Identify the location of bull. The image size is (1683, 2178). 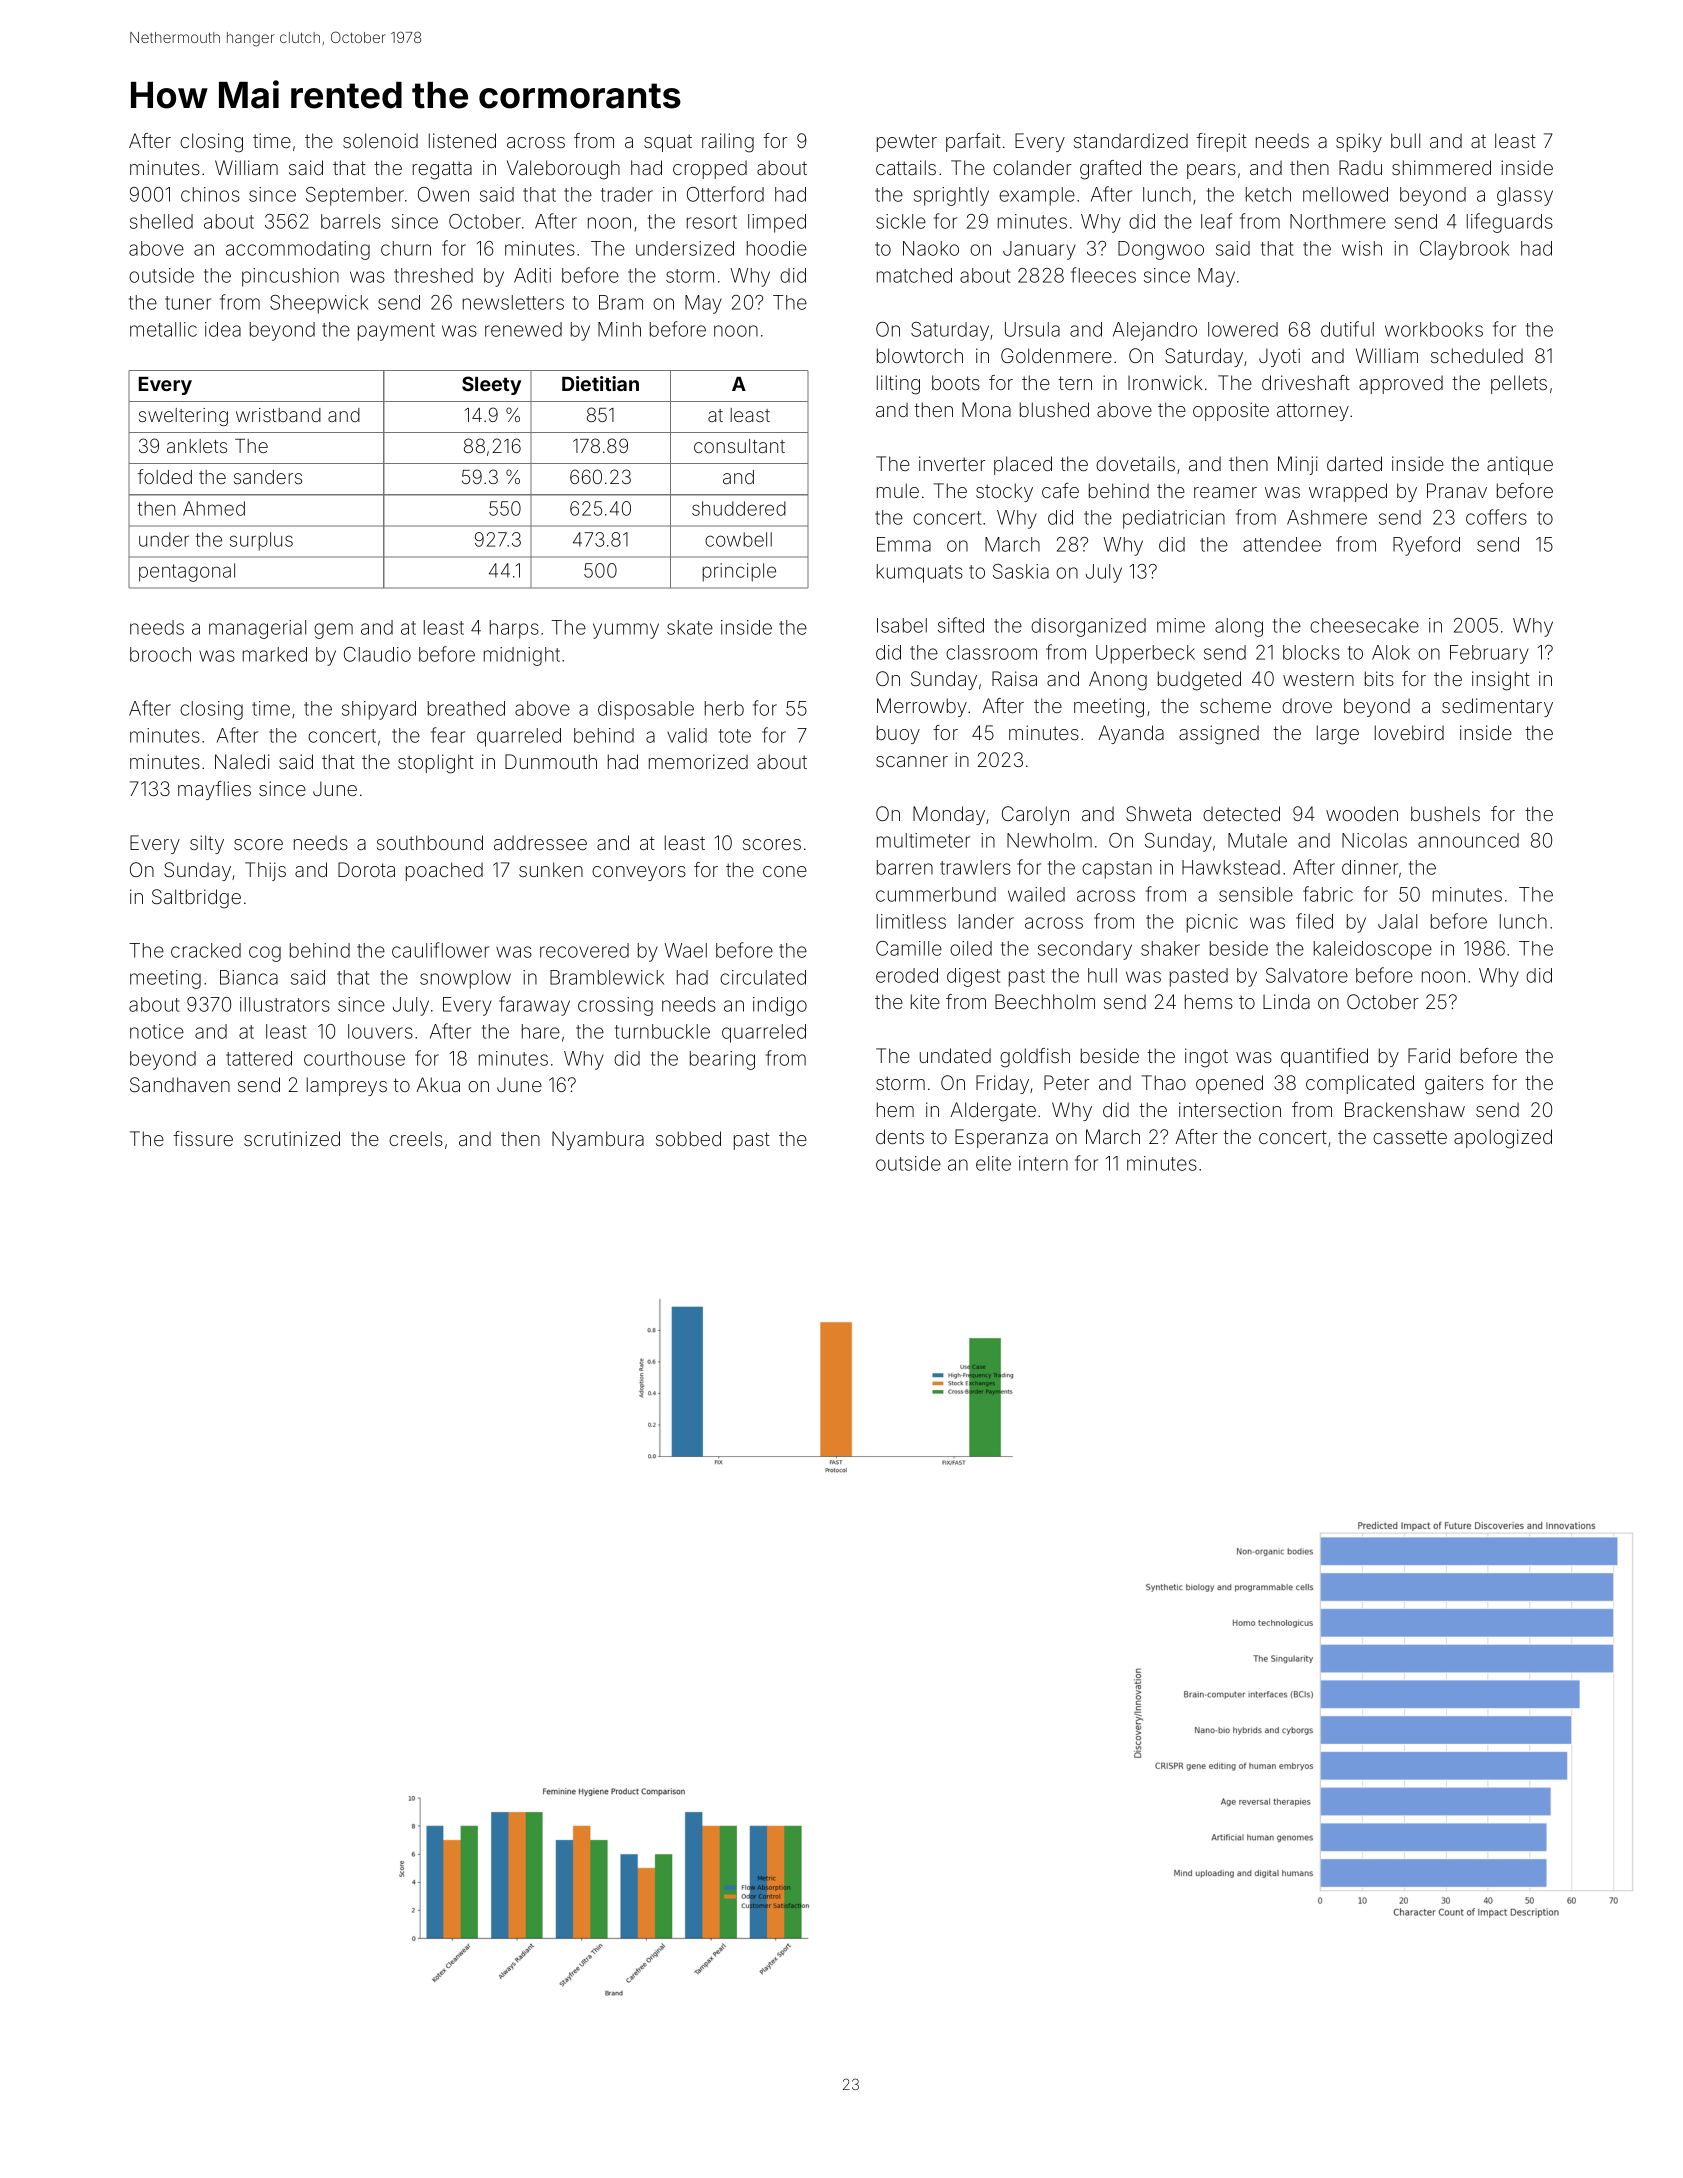
(1405, 140).
